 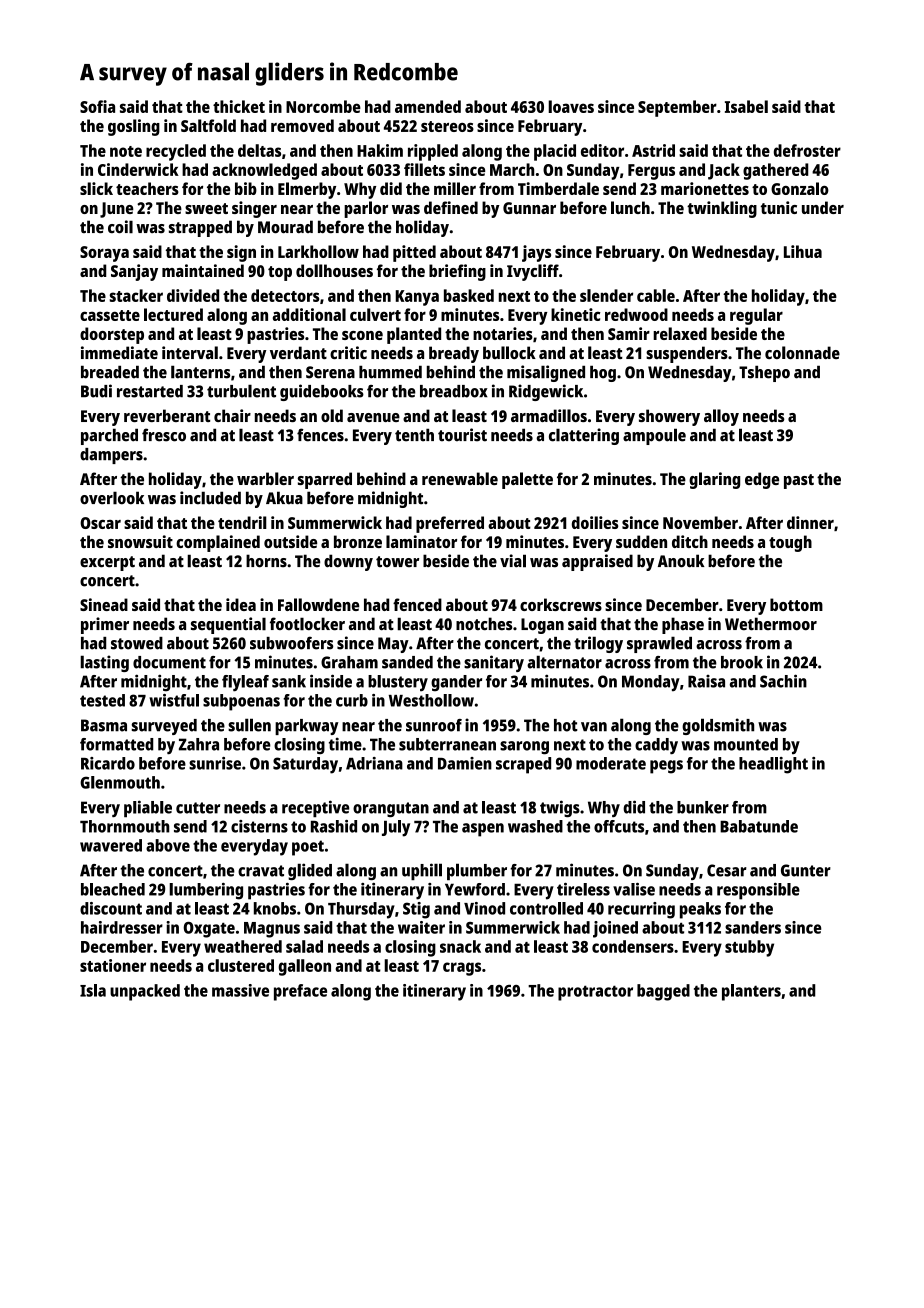 I want to click on excerpt, so click(x=107, y=563).
